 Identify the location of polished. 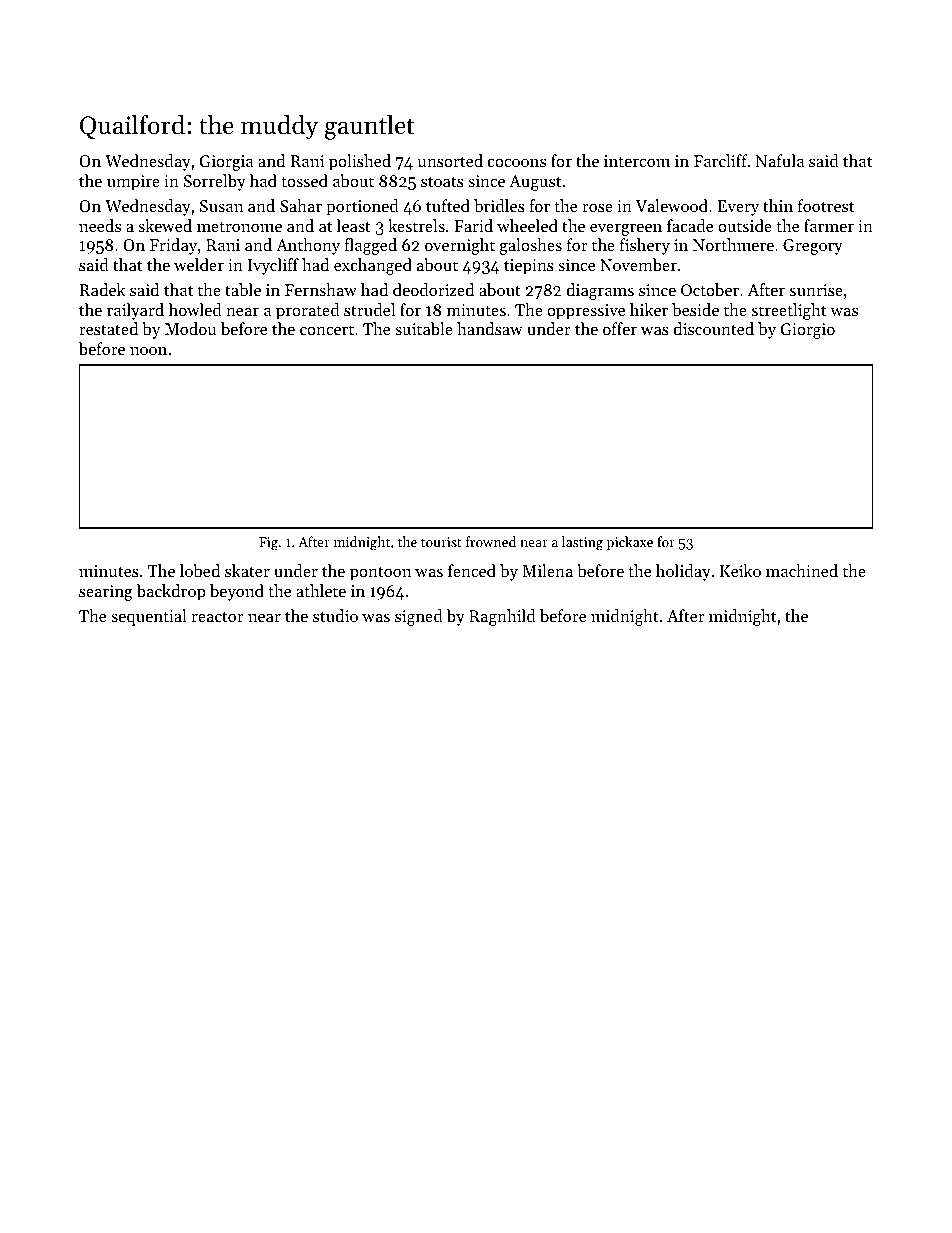
(360, 162).
